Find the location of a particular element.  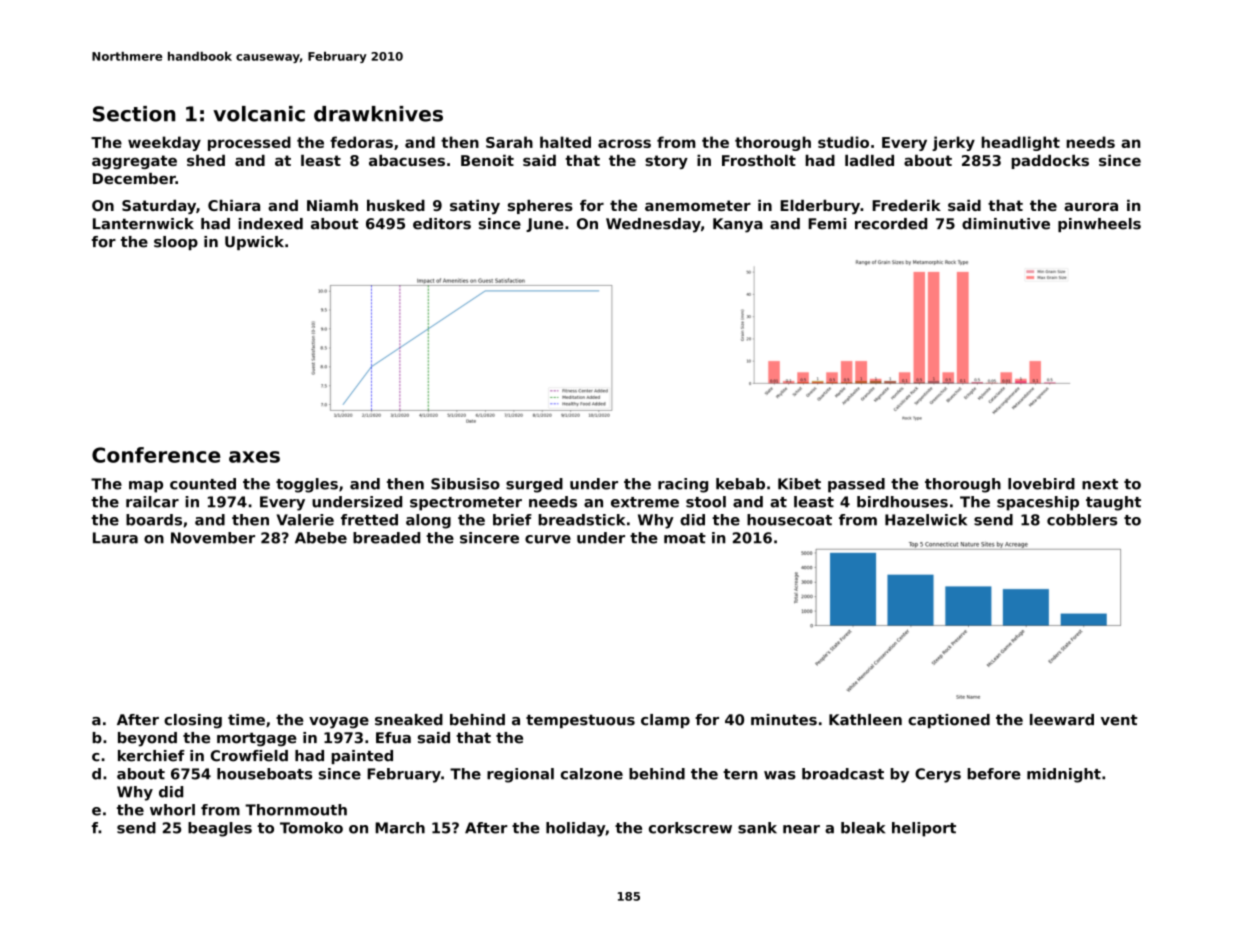

jerky is located at coordinates (953, 143).
